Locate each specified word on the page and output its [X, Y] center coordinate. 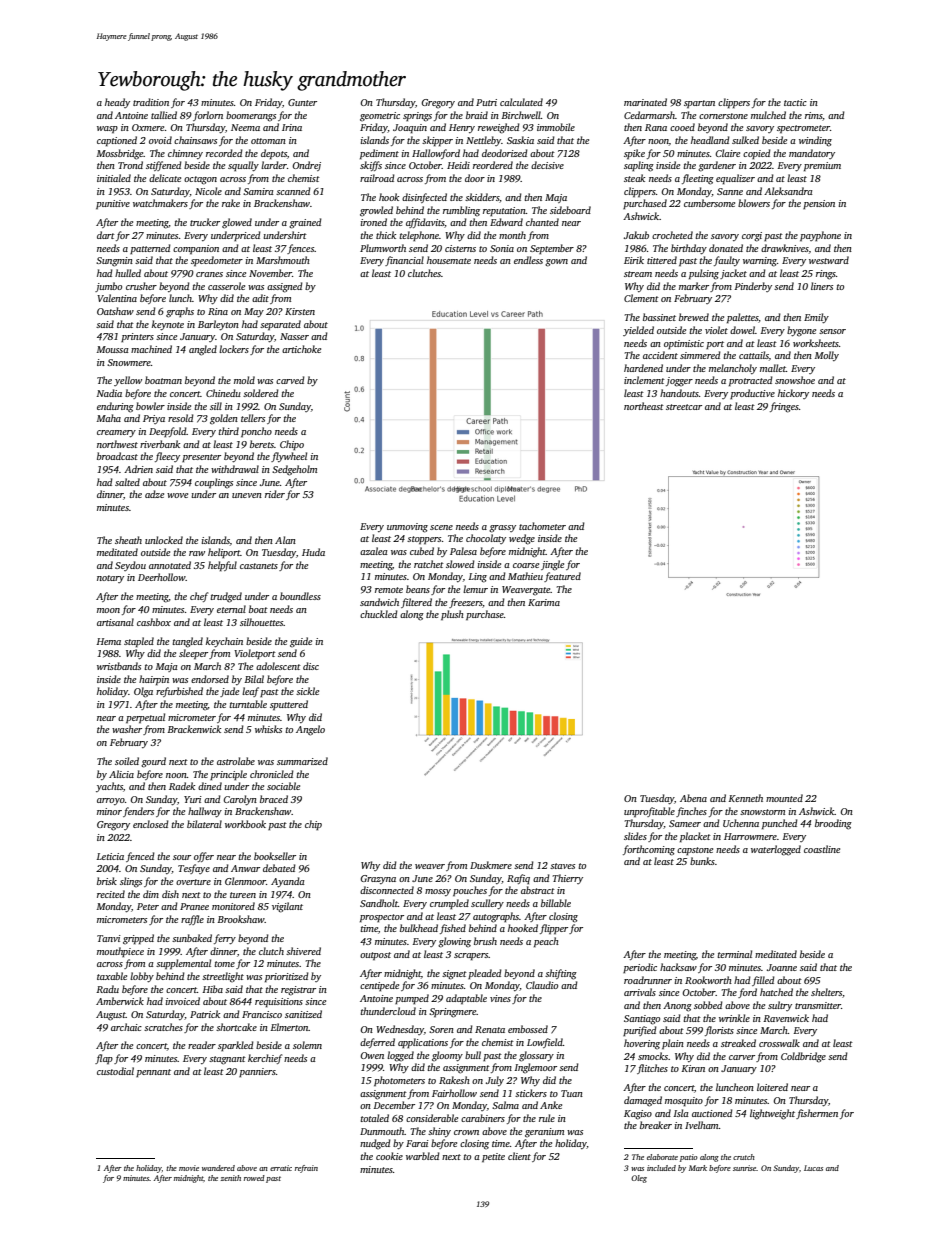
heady [117, 103]
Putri [486, 102]
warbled [423, 1156]
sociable [283, 786]
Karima [544, 602]
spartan [699, 104]
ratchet [429, 564]
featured [562, 577]
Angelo [310, 730]
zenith [231, 1178]
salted [127, 482]
